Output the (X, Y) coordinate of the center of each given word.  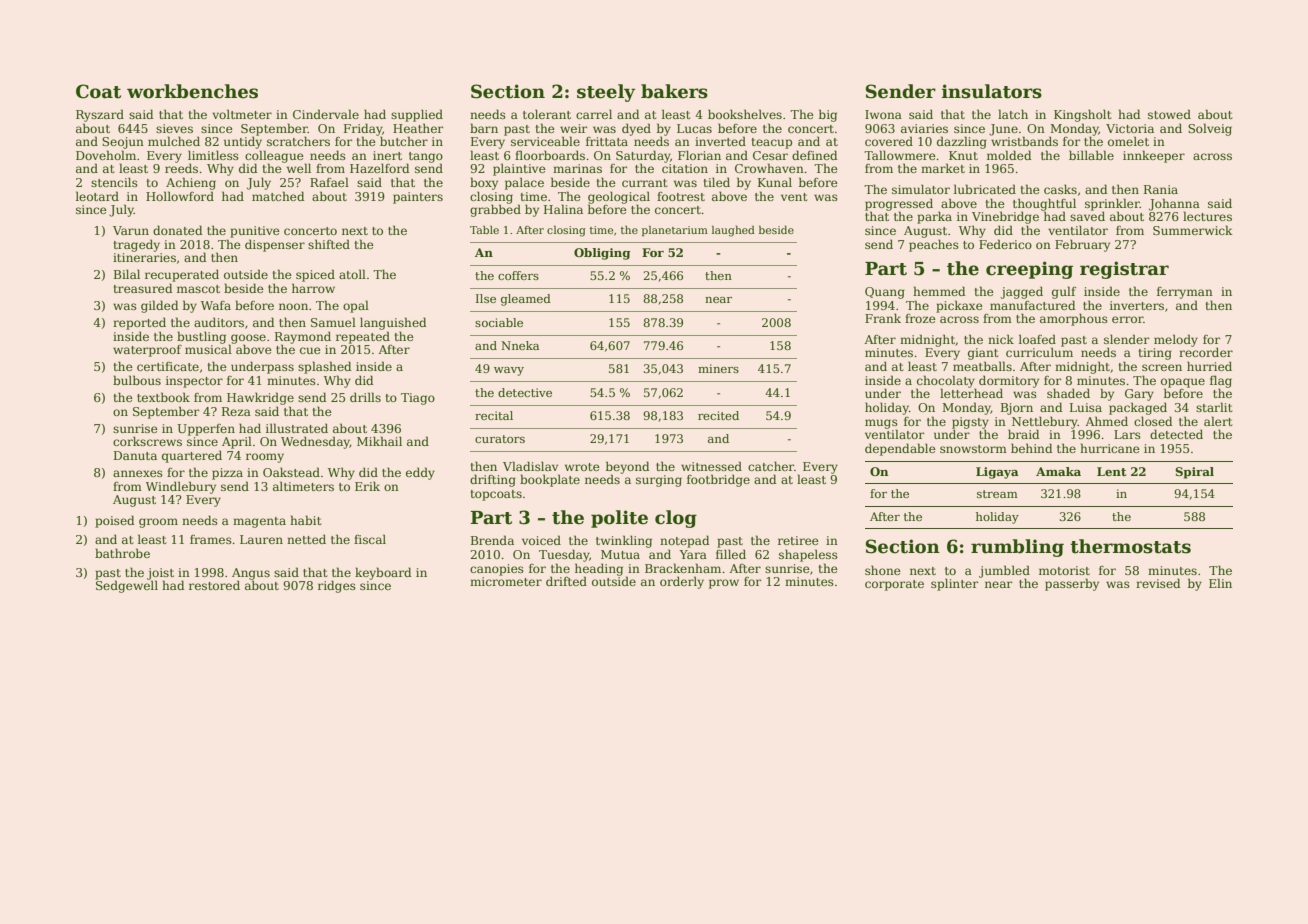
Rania (1161, 189)
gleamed (526, 300)
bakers (674, 91)
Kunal (775, 182)
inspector (194, 382)
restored (214, 585)
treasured (142, 288)
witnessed (711, 466)
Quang (885, 293)
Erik (367, 486)
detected (1176, 434)
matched (278, 196)
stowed (1169, 114)
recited (718, 415)
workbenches (192, 91)
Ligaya (997, 473)
